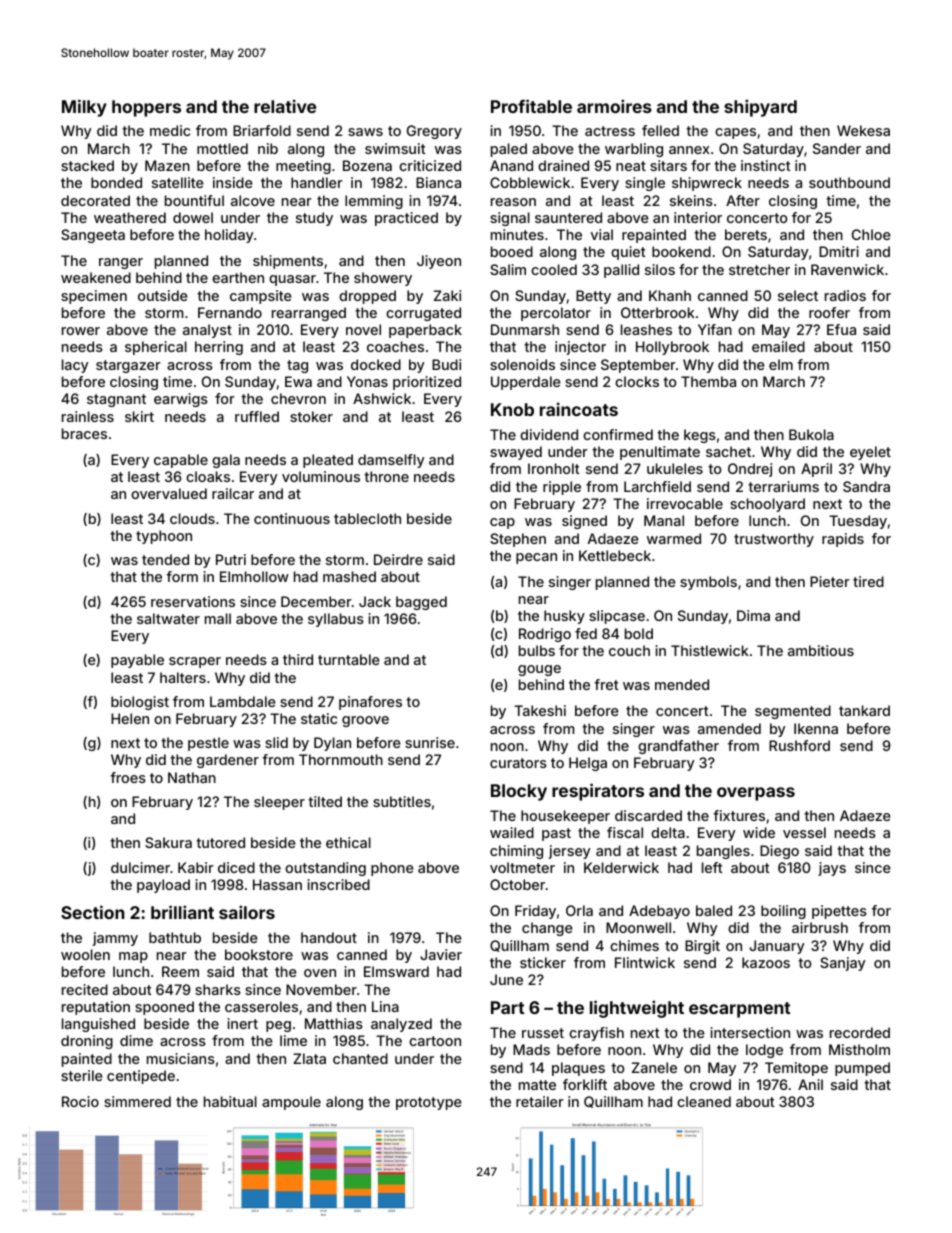 The image size is (952, 1233). I want to click on Sandra, so click(866, 486).
